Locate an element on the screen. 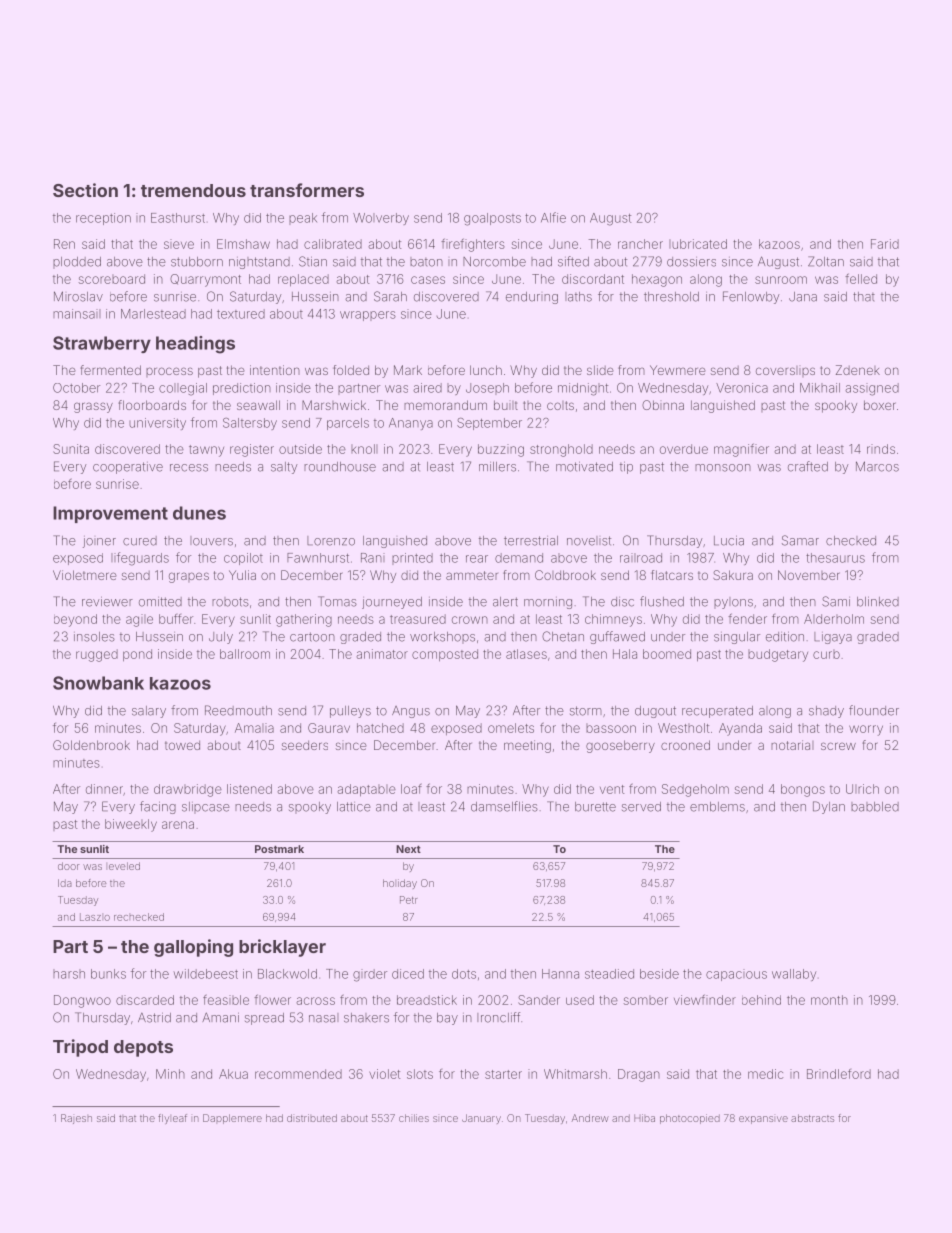 The width and height of the screenshot is (952, 1233). Dapplemere is located at coordinates (232, 1119).
